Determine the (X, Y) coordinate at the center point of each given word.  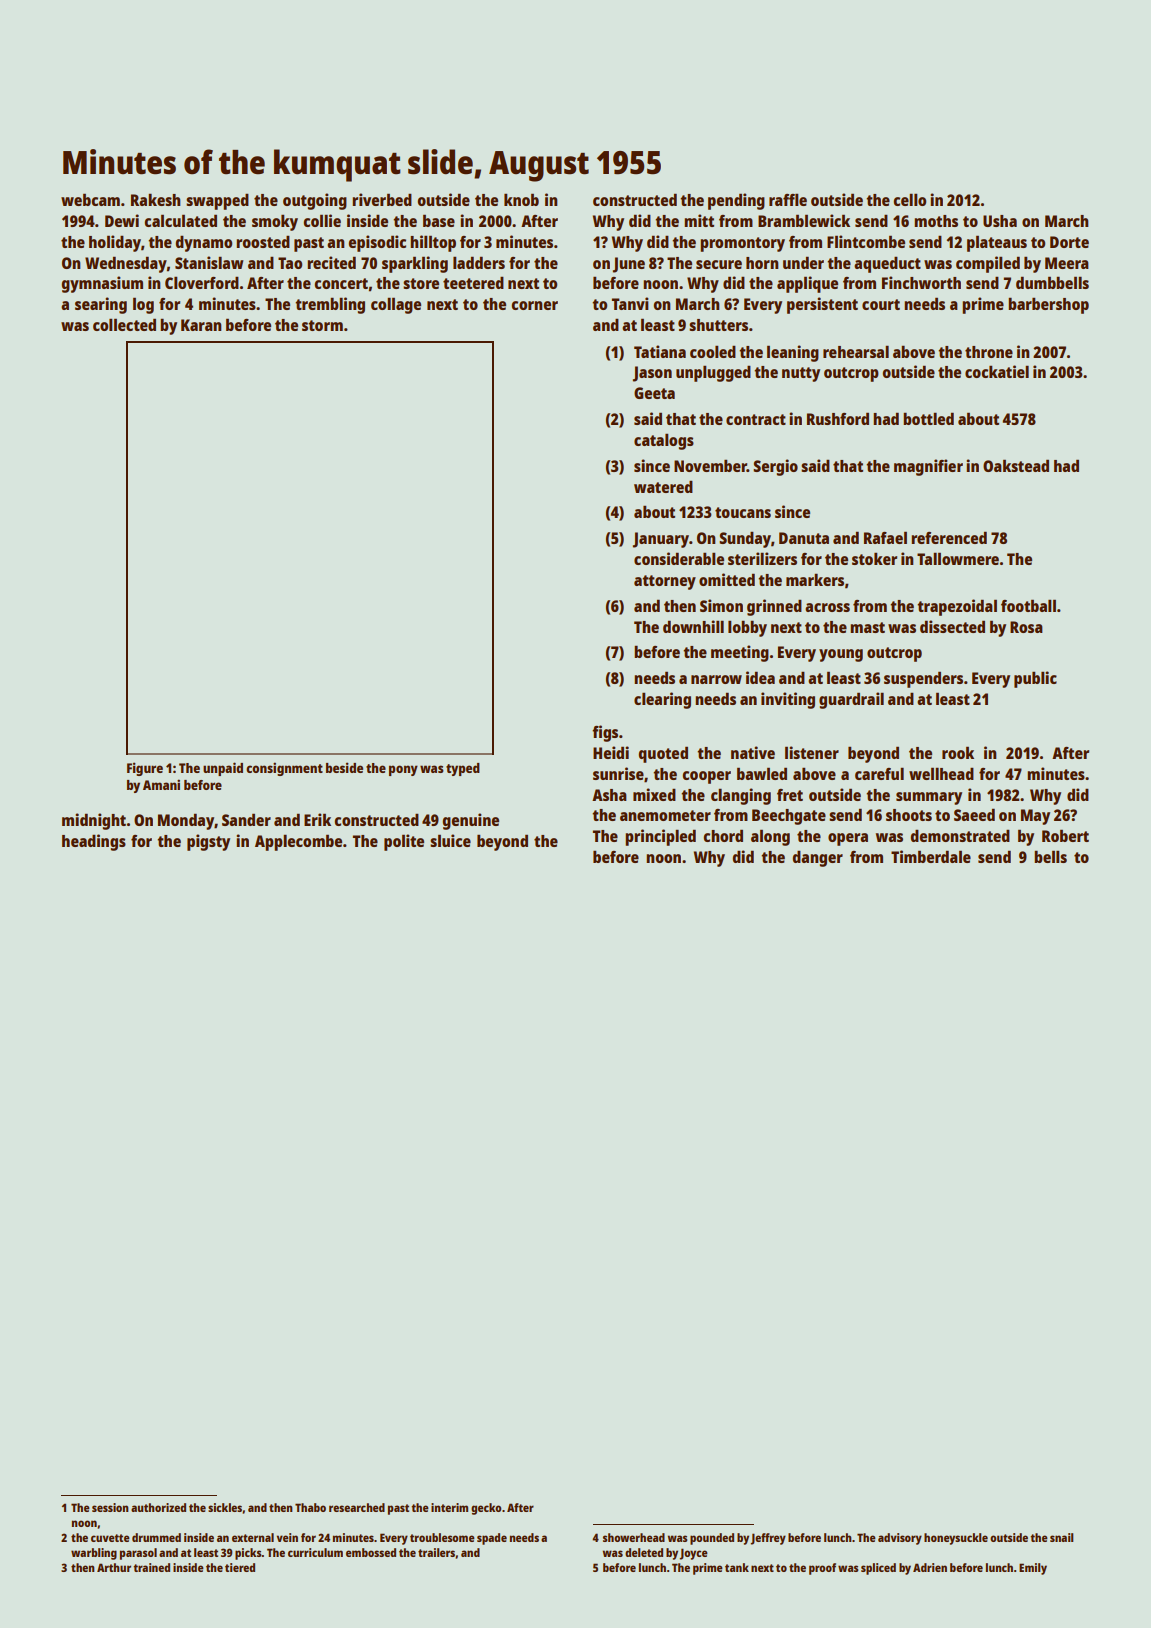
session (110, 1507)
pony (403, 770)
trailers (437, 1553)
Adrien (930, 1567)
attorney (665, 582)
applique (807, 284)
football (1028, 605)
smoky (275, 222)
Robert (1065, 835)
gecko (486, 1509)
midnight (94, 821)
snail (1061, 1537)
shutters (718, 325)
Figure (145, 769)
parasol (138, 1554)
